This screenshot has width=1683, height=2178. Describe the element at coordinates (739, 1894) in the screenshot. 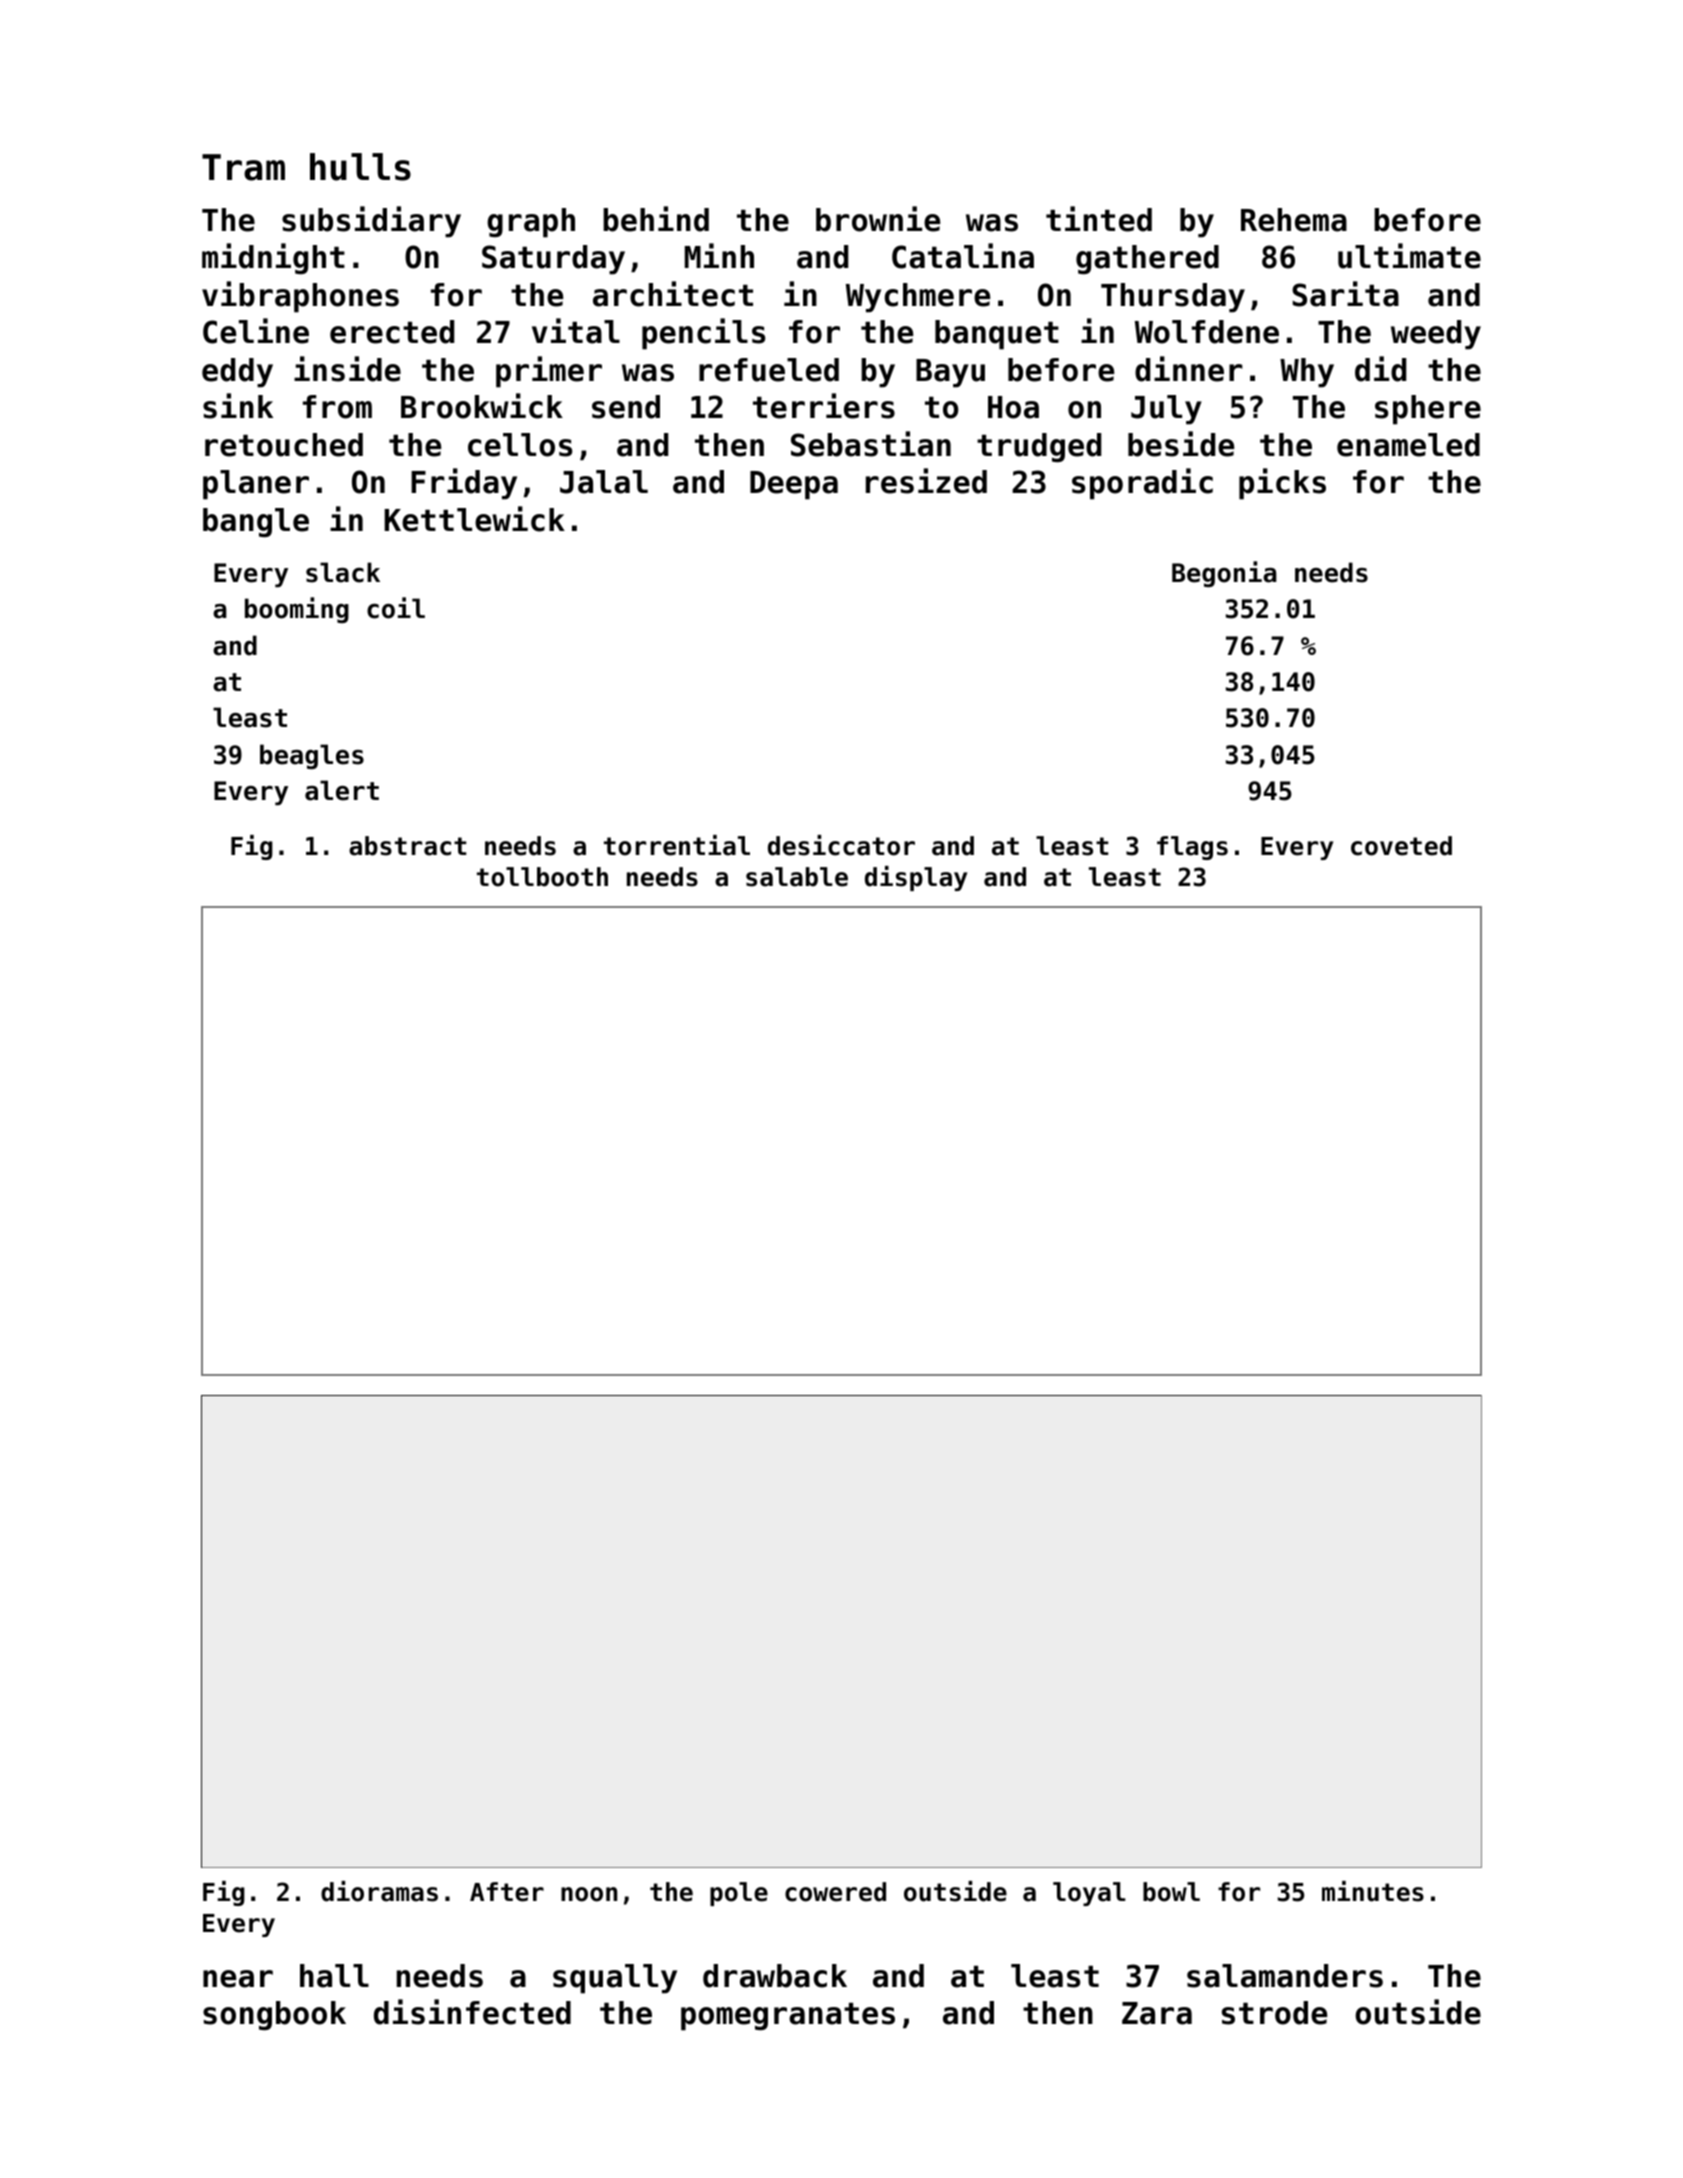

I see `pole` at that location.
